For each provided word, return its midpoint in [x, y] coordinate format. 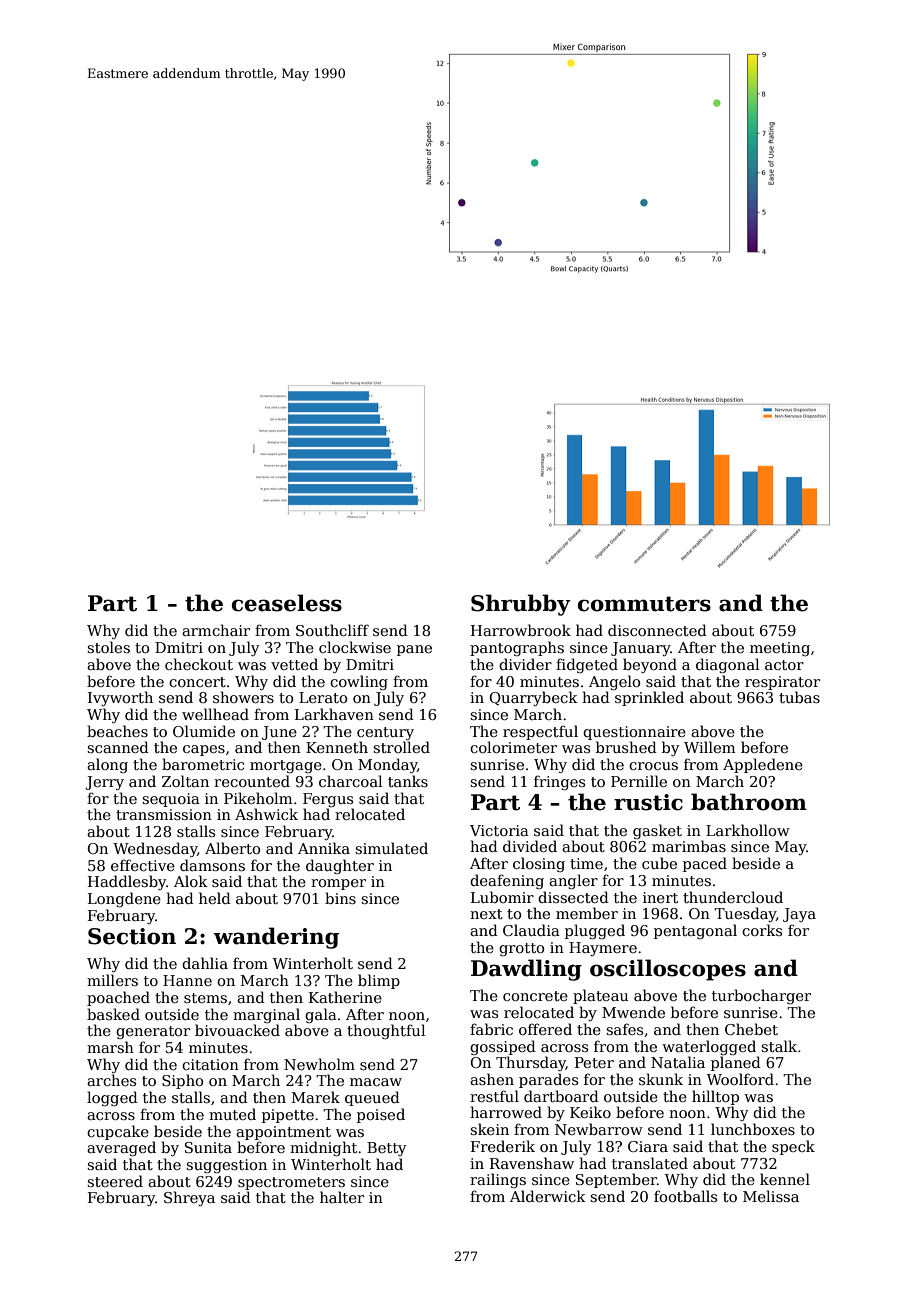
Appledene [763, 765]
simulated [391, 848]
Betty [386, 1149]
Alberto [232, 848]
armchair [216, 630]
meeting [780, 649]
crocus [653, 766]
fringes [559, 782]
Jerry [104, 783]
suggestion [226, 1166]
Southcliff [332, 630]
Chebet [751, 1029]
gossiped [503, 1047]
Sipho [182, 1081]
